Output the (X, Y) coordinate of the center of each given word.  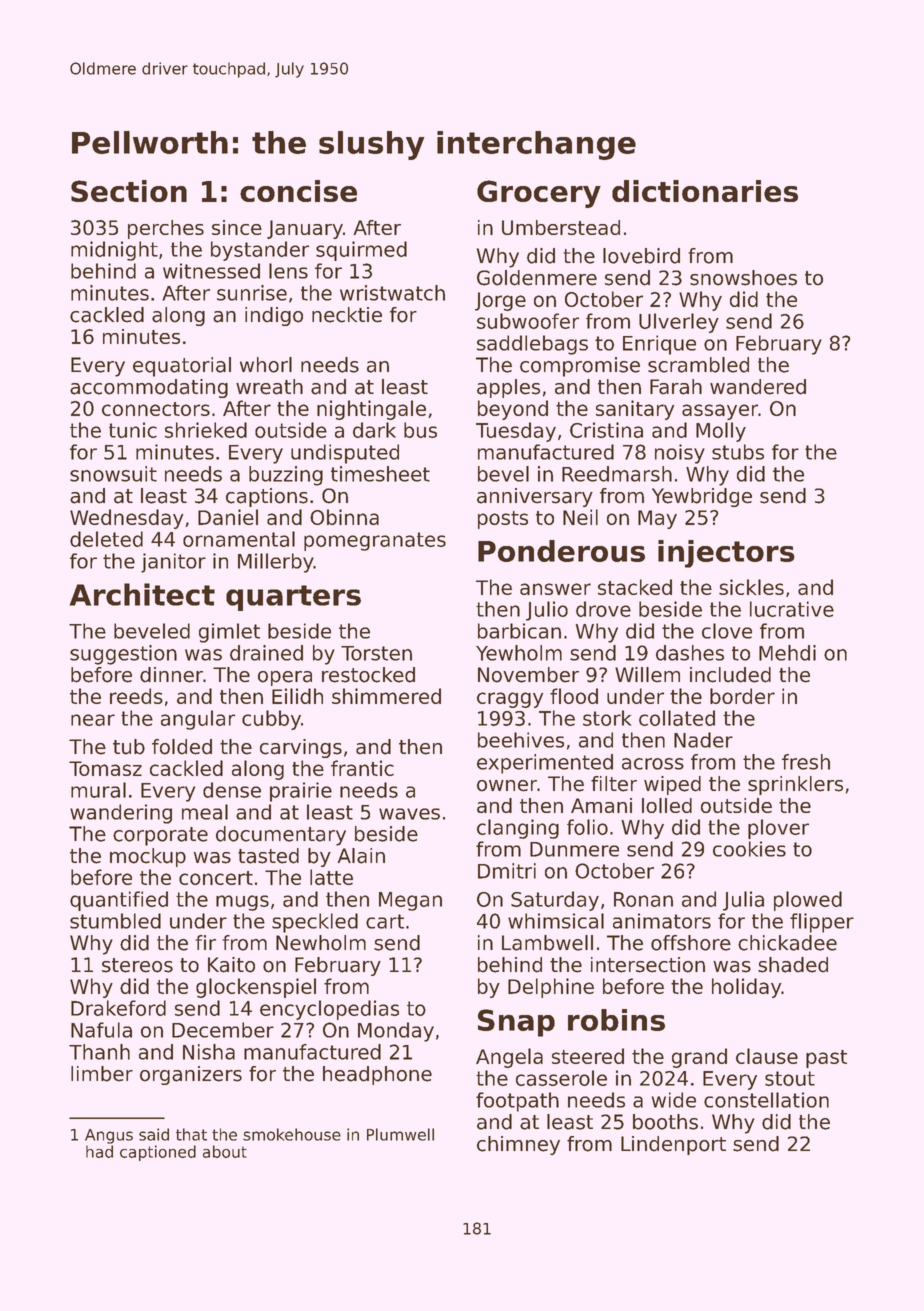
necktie (347, 315)
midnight (114, 251)
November (528, 675)
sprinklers (795, 785)
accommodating (149, 388)
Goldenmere (537, 278)
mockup (148, 857)
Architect (142, 594)
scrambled (698, 365)
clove (727, 631)
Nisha (209, 1052)
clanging (518, 829)
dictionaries (705, 191)
